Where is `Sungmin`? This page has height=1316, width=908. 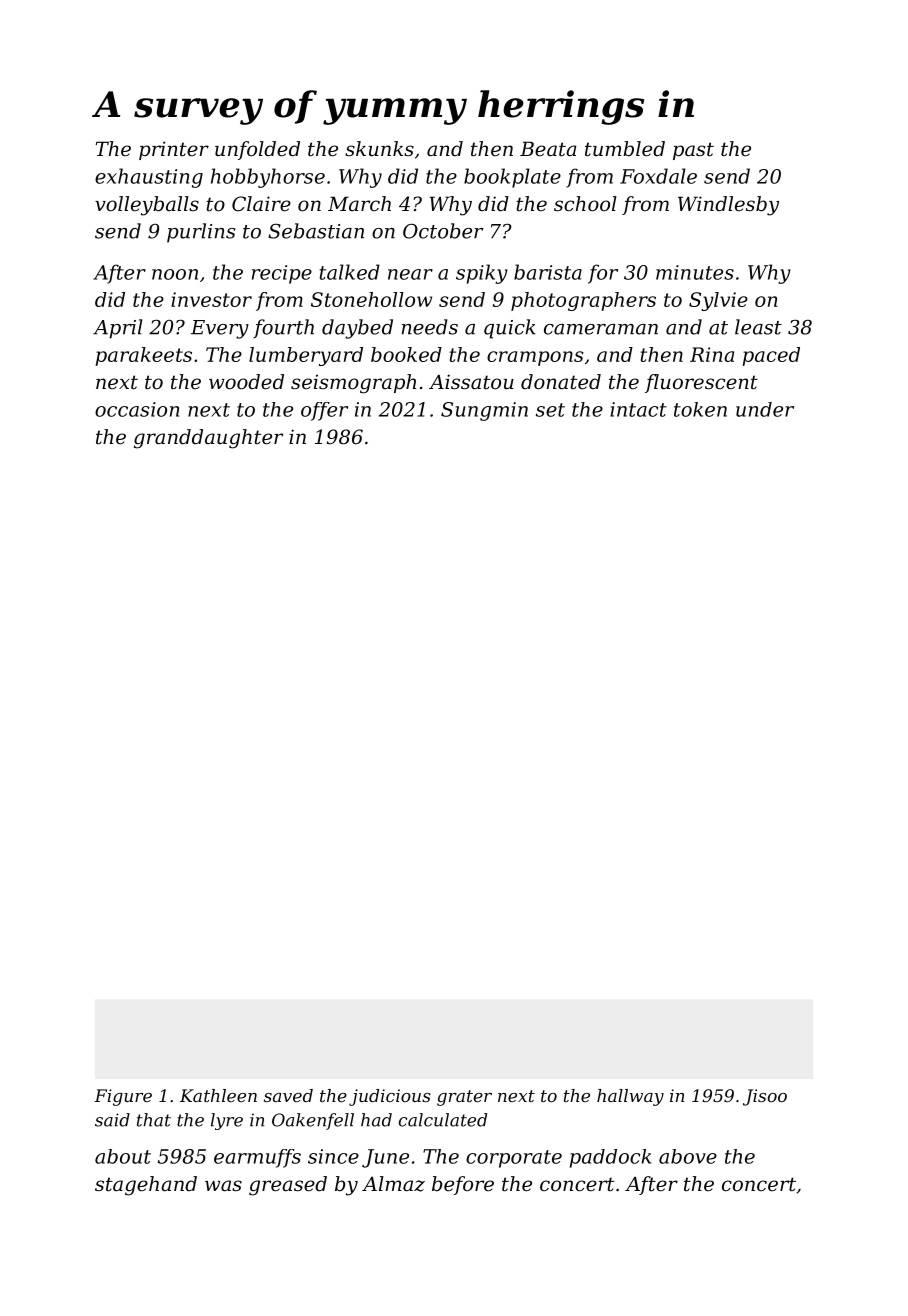 Sungmin is located at coordinates (484, 411).
